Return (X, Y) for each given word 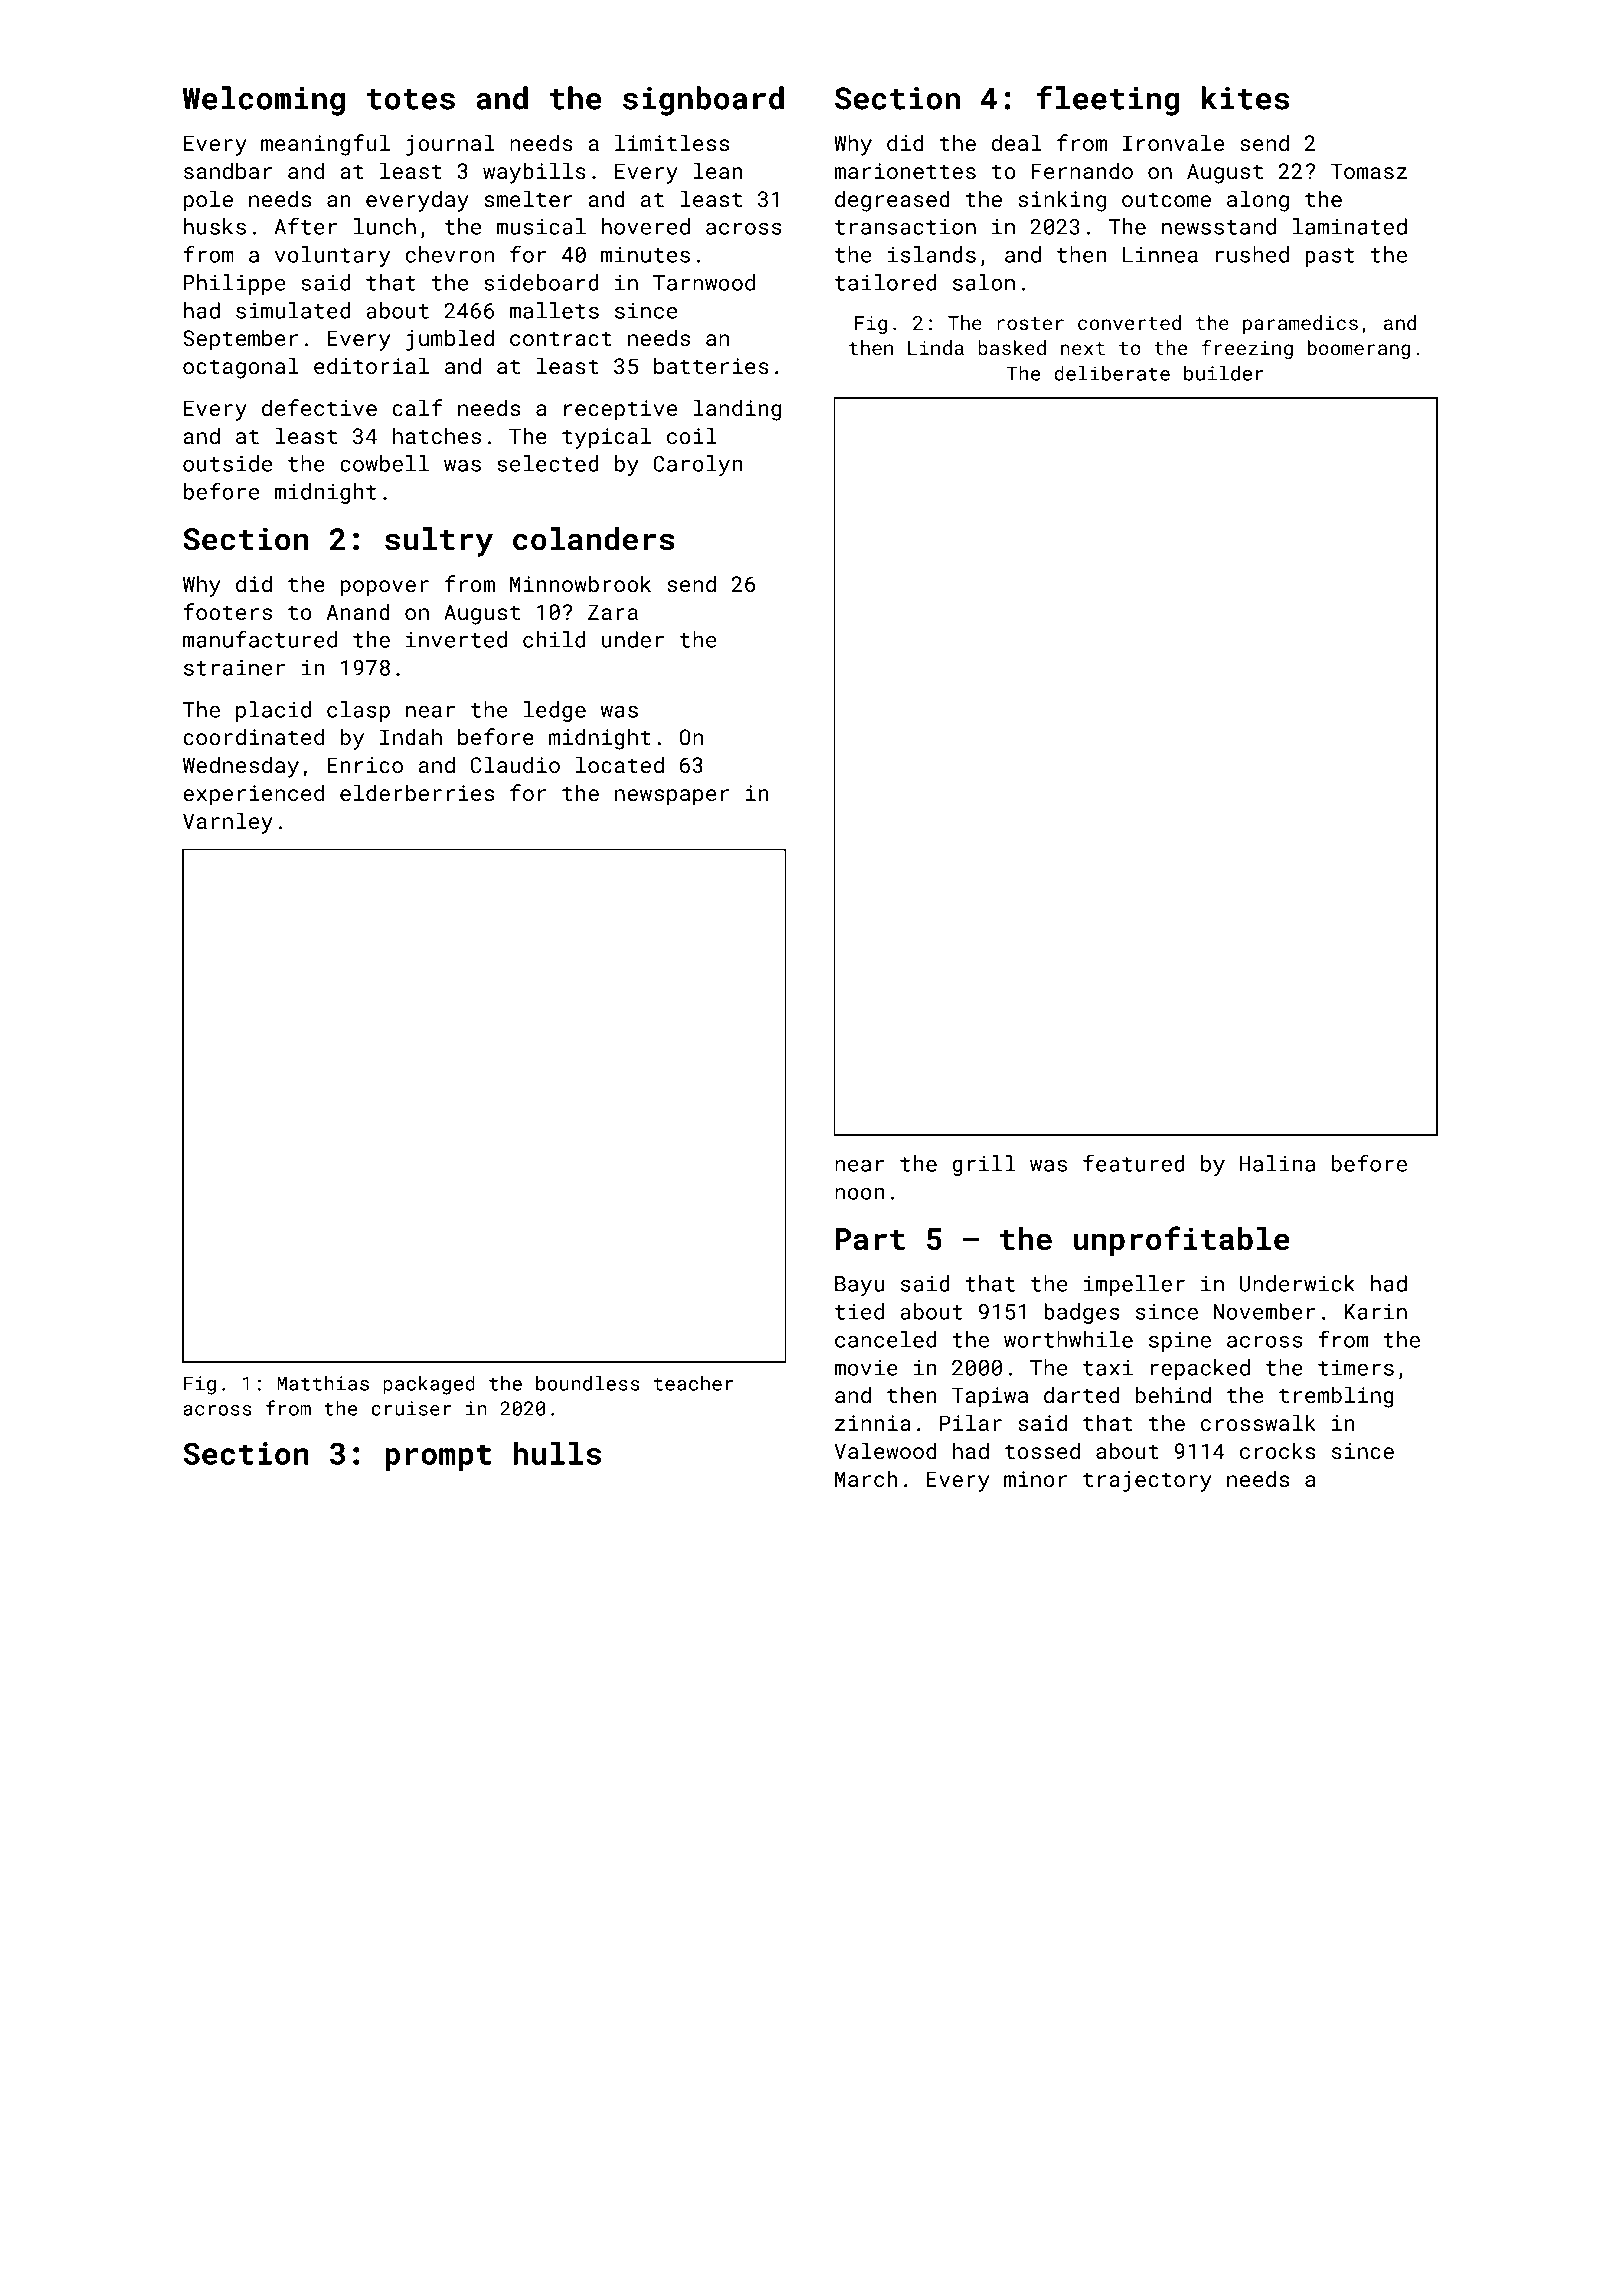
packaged (429, 1385)
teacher (693, 1383)
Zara (613, 612)
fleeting (1107, 100)
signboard (703, 101)
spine (1180, 1342)
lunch (385, 226)
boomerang (1359, 349)
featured (1134, 1163)
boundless (588, 1383)
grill (984, 1165)
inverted (456, 639)
